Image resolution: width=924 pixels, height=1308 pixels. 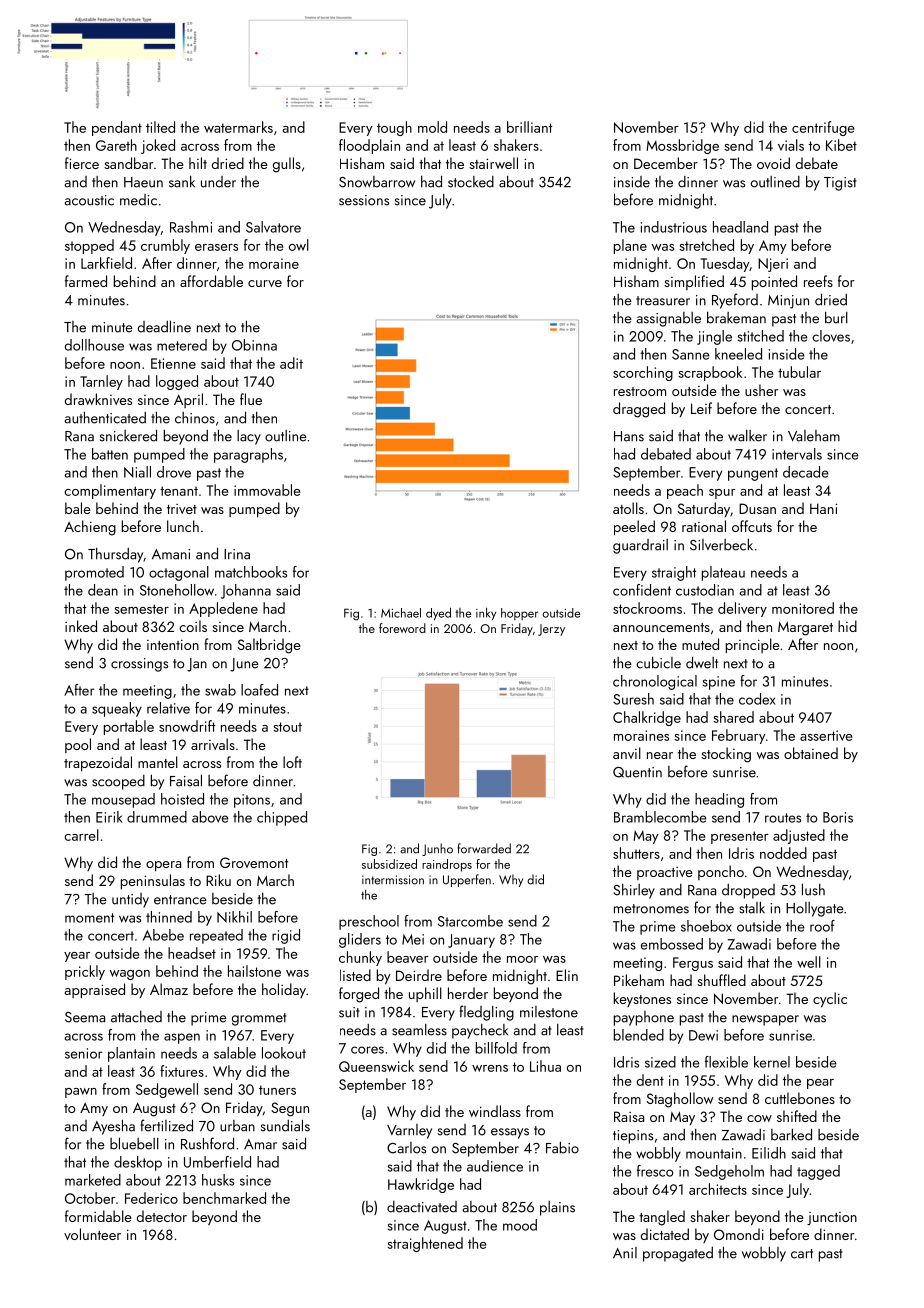 I want to click on prickly, so click(x=85, y=972).
